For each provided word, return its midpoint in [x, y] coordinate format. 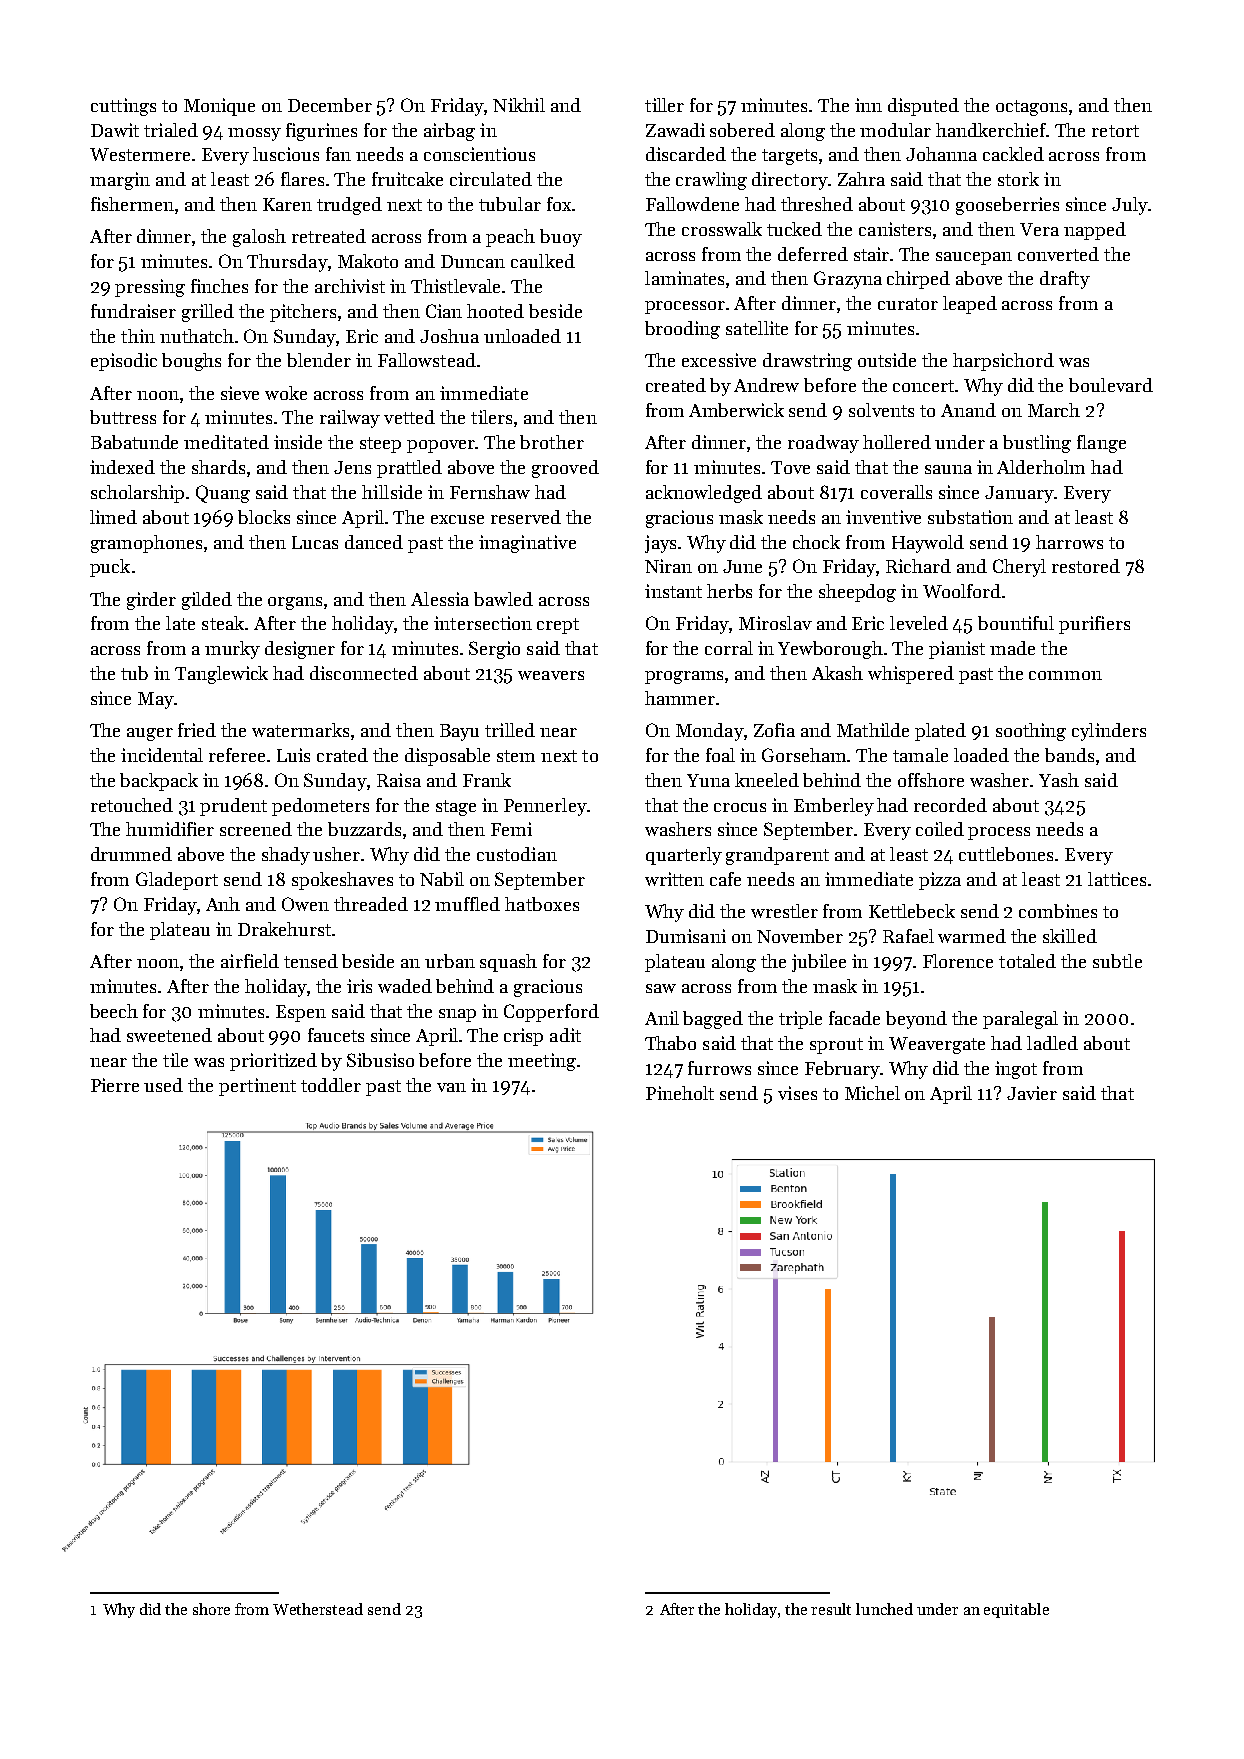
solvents [881, 410]
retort [1115, 131]
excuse [457, 519]
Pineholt [680, 1093]
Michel [872, 1093]
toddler [331, 1085]
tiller [664, 105]
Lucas [315, 542]
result [831, 1609]
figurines [321, 132]
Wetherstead [318, 1609]
